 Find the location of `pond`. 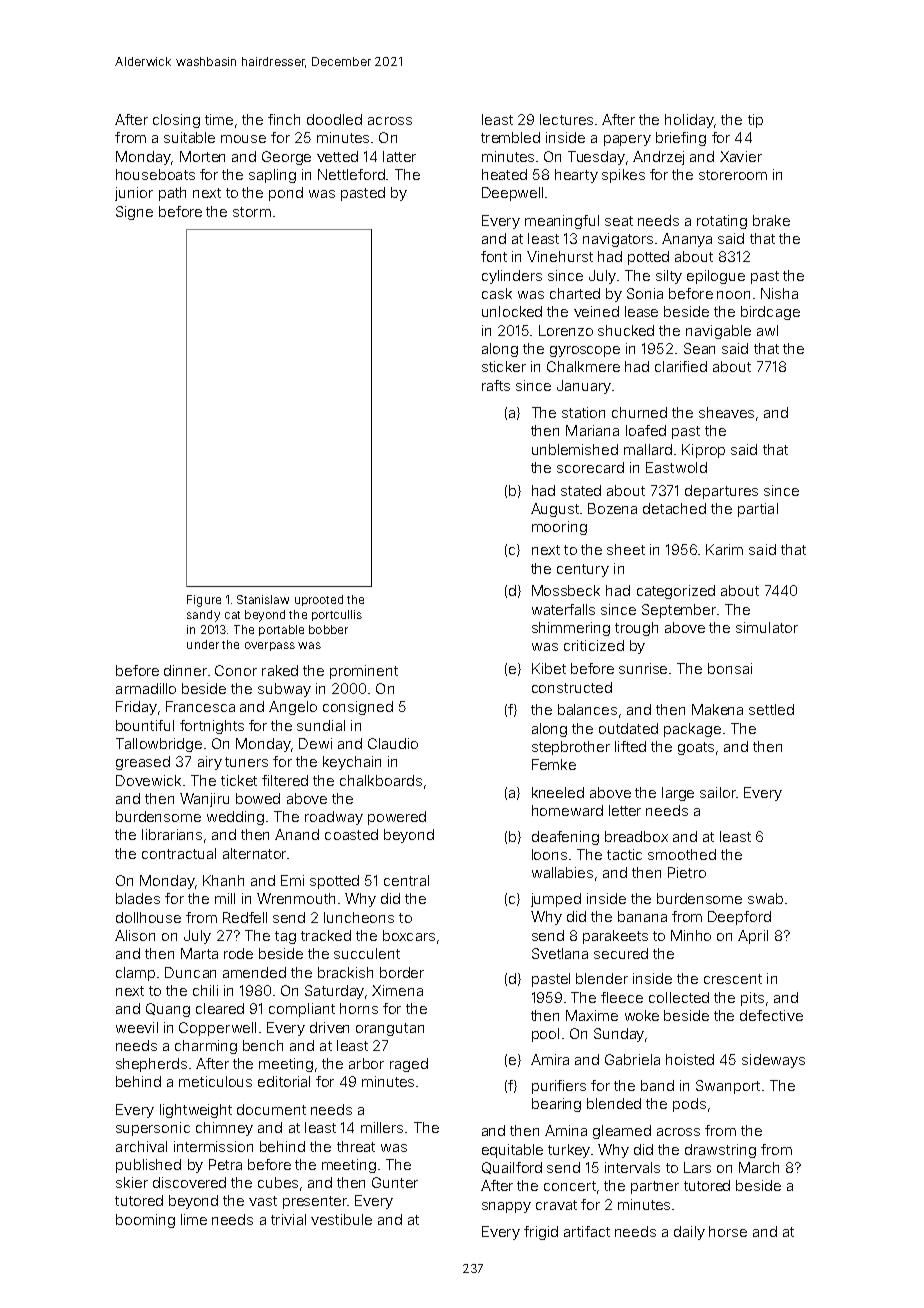

pond is located at coordinates (286, 194).
